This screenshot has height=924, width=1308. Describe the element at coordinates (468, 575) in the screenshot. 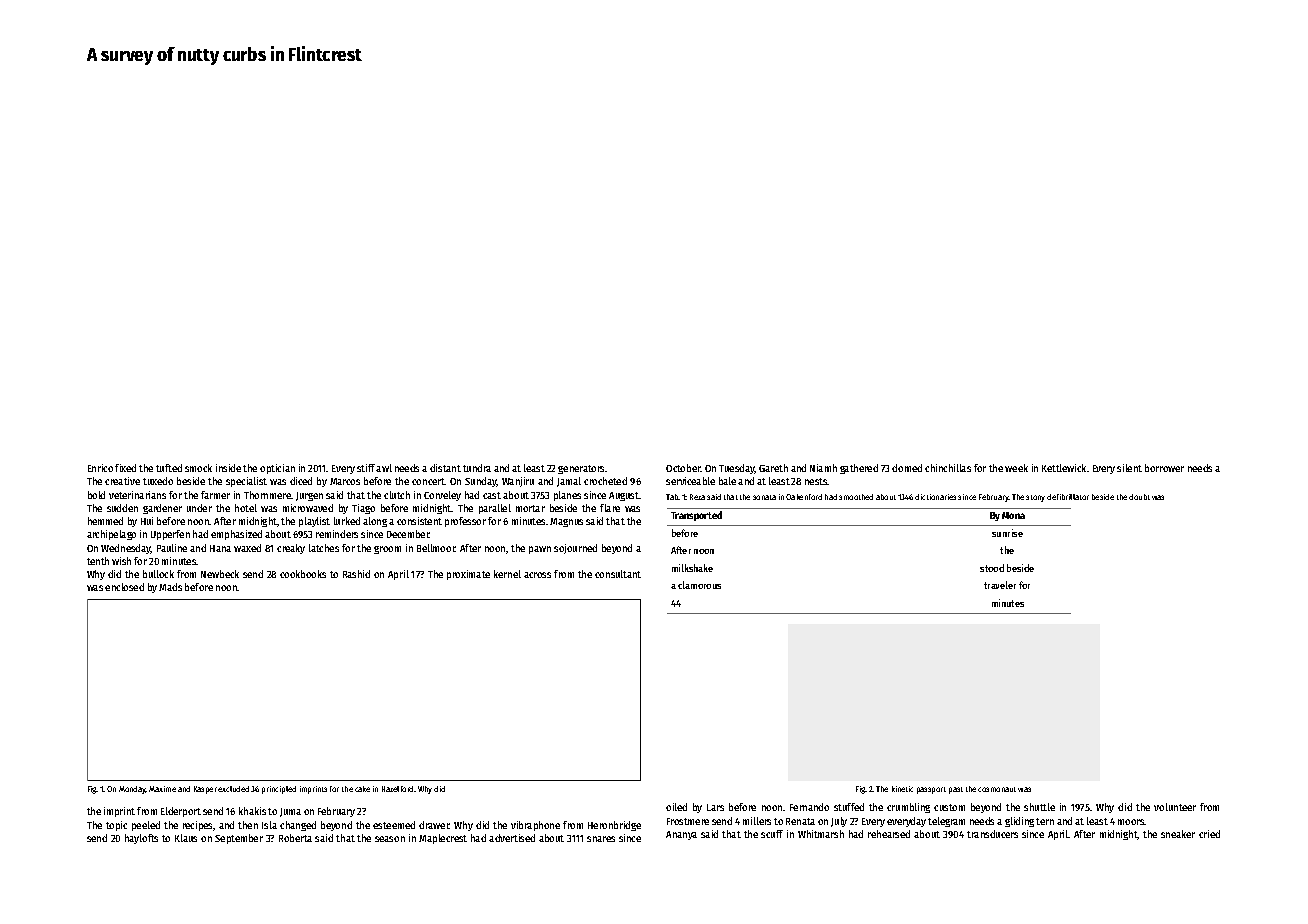

I see `proximate` at that location.
